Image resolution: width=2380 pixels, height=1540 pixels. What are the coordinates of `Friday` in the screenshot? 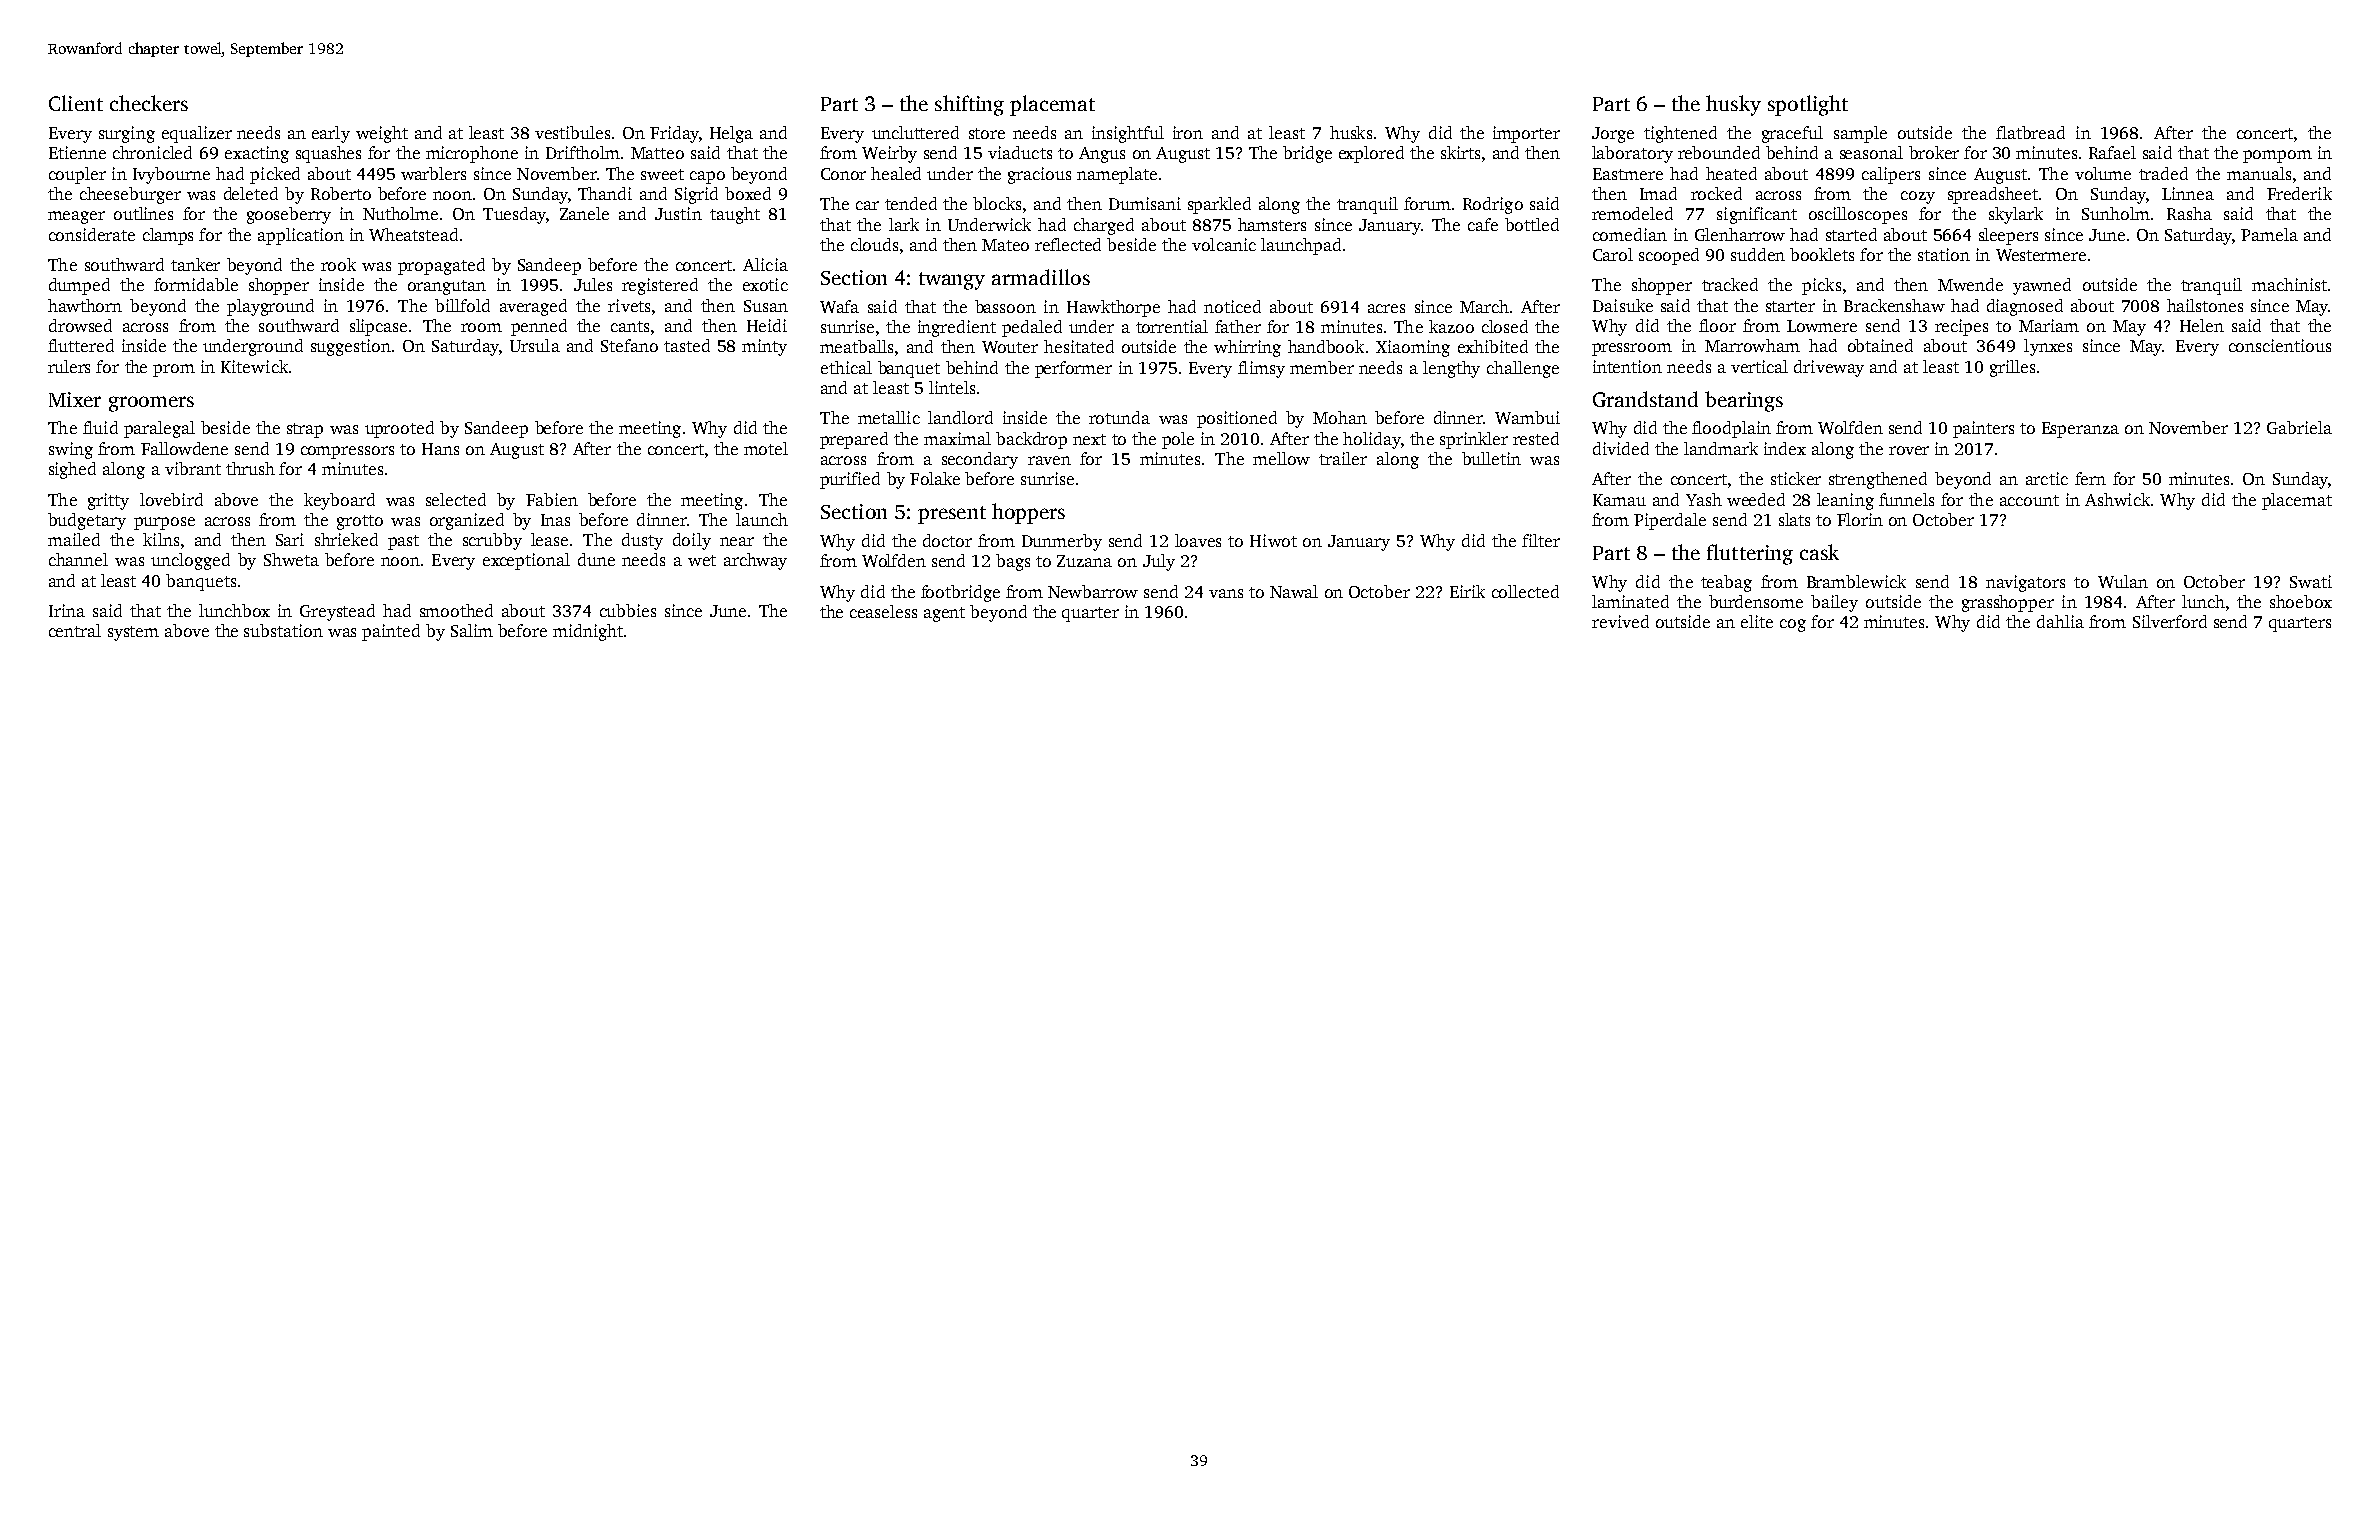 It's located at (674, 134).
